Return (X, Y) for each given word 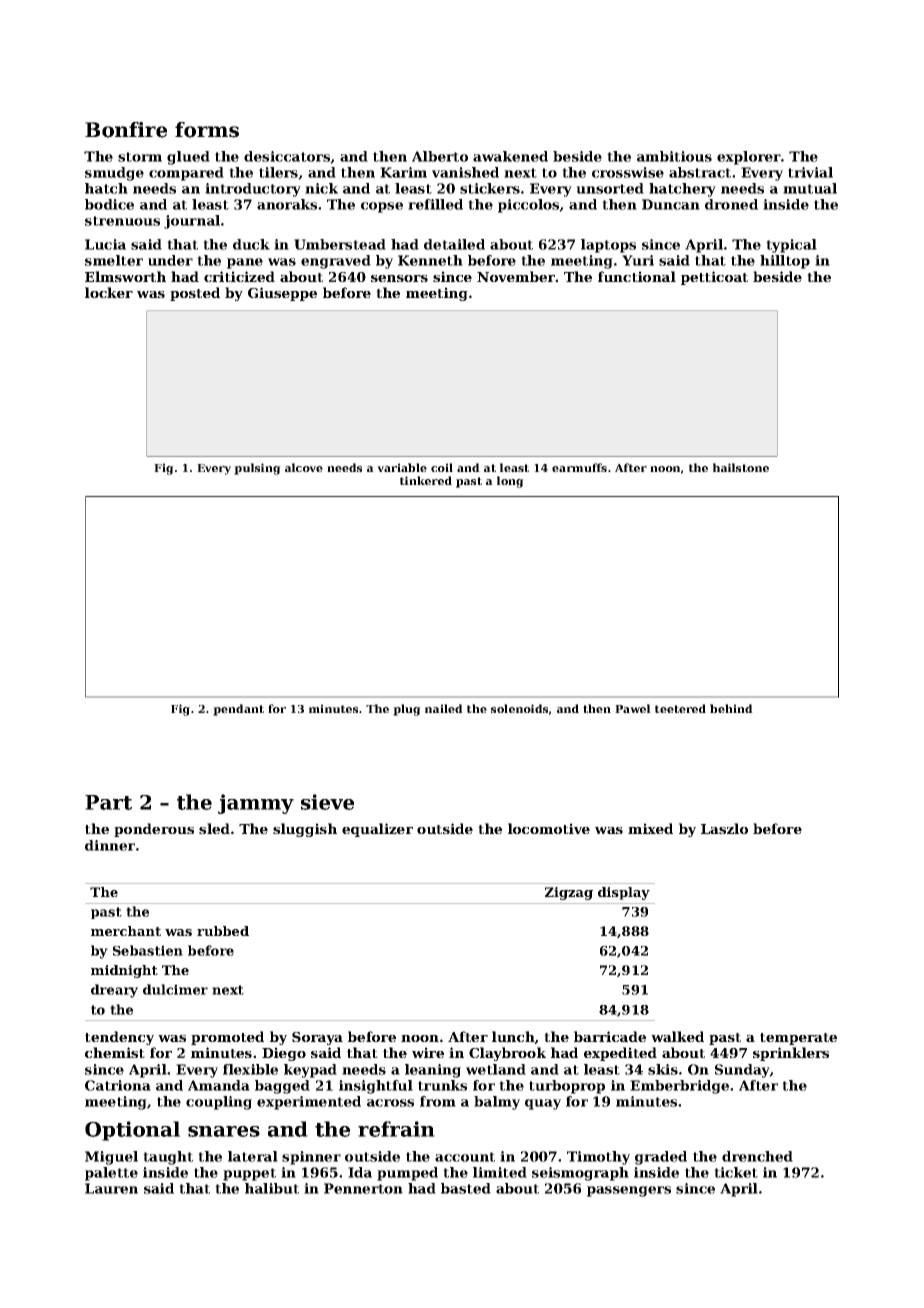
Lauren (111, 1188)
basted (466, 1188)
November (516, 276)
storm (140, 157)
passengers (629, 1191)
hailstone (741, 467)
